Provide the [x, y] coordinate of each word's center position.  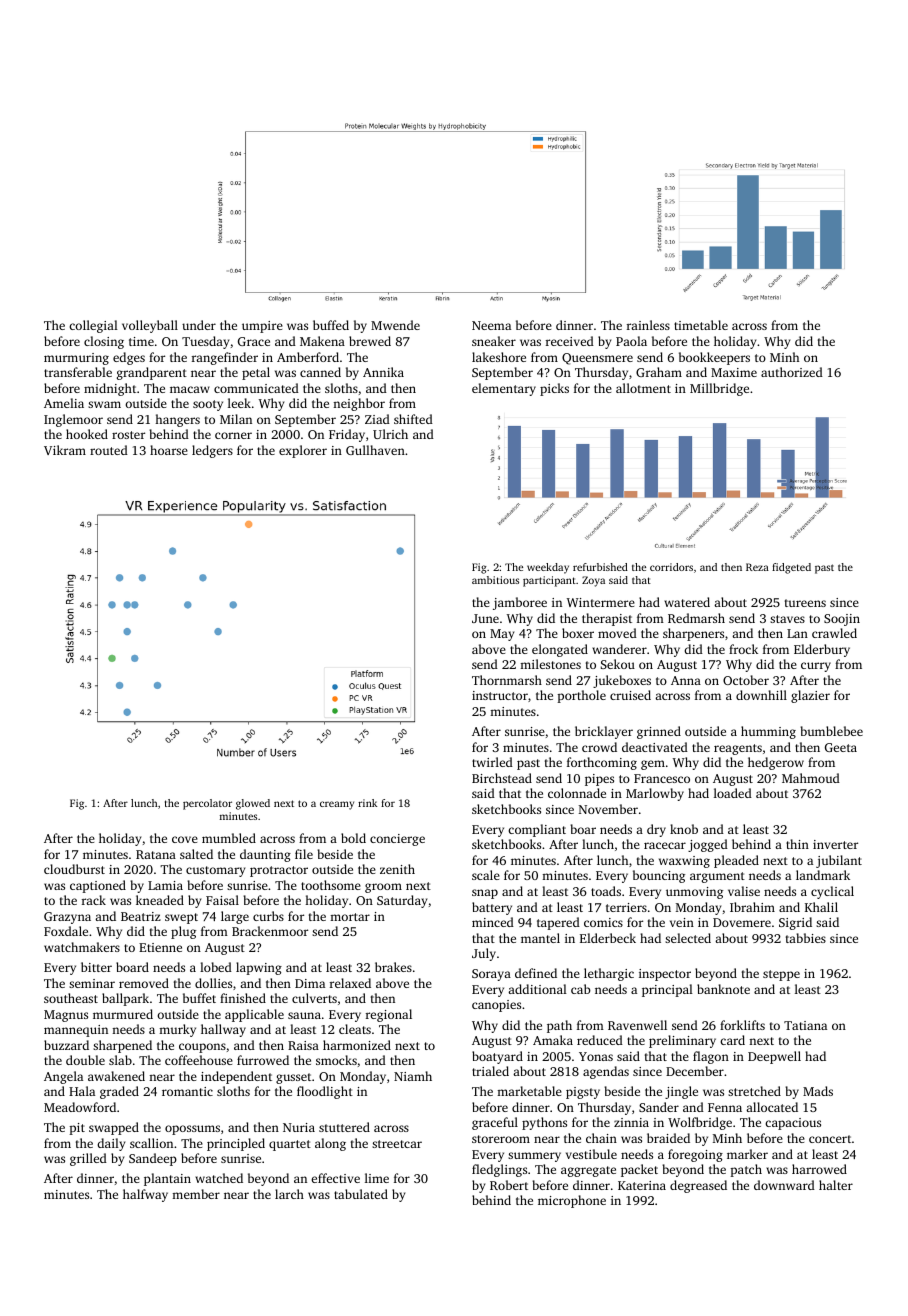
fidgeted [791, 568]
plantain [167, 1179]
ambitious [495, 580]
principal [667, 990]
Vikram [65, 450]
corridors [671, 567]
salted [196, 854]
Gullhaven [375, 450]
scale [486, 875]
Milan [236, 419]
